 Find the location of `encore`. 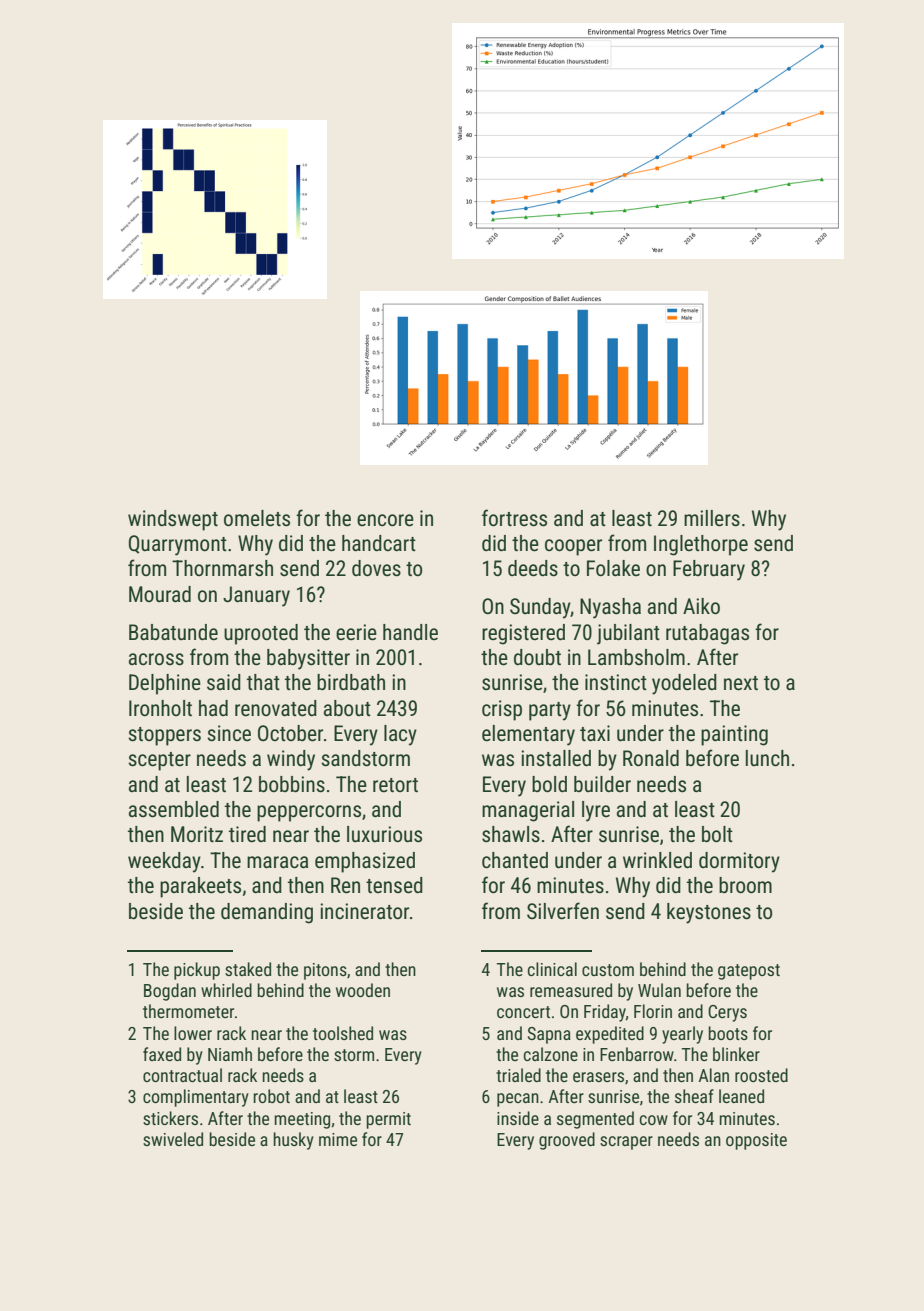

encore is located at coordinates (385, 520).
